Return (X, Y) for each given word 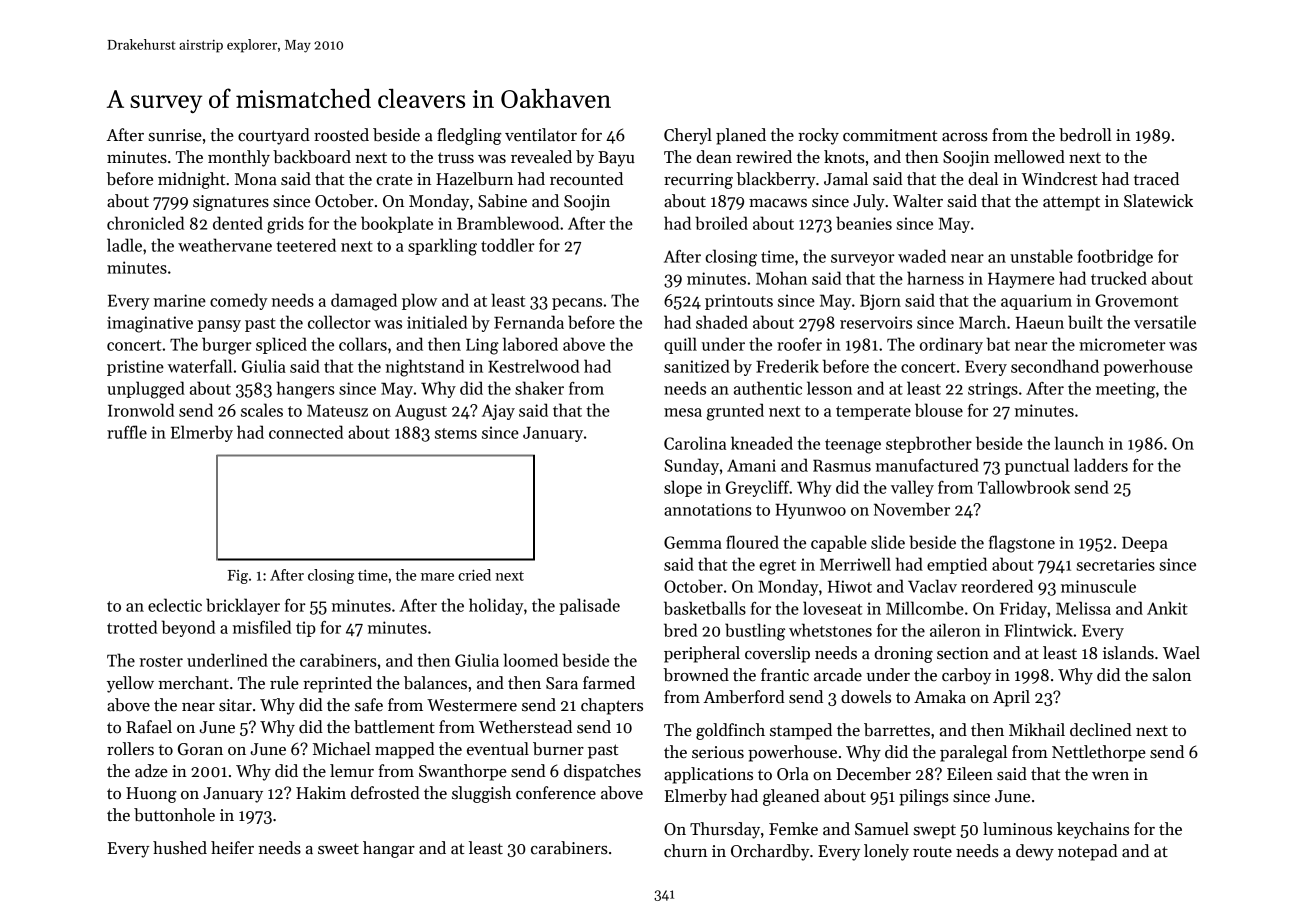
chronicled (145, 223)
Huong (151, 795)
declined (1101, 730)
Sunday (692, 466)
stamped (801, 731)
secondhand (1055, 366)
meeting (1125, 390)
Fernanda (529, 322)
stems (456, 433)
